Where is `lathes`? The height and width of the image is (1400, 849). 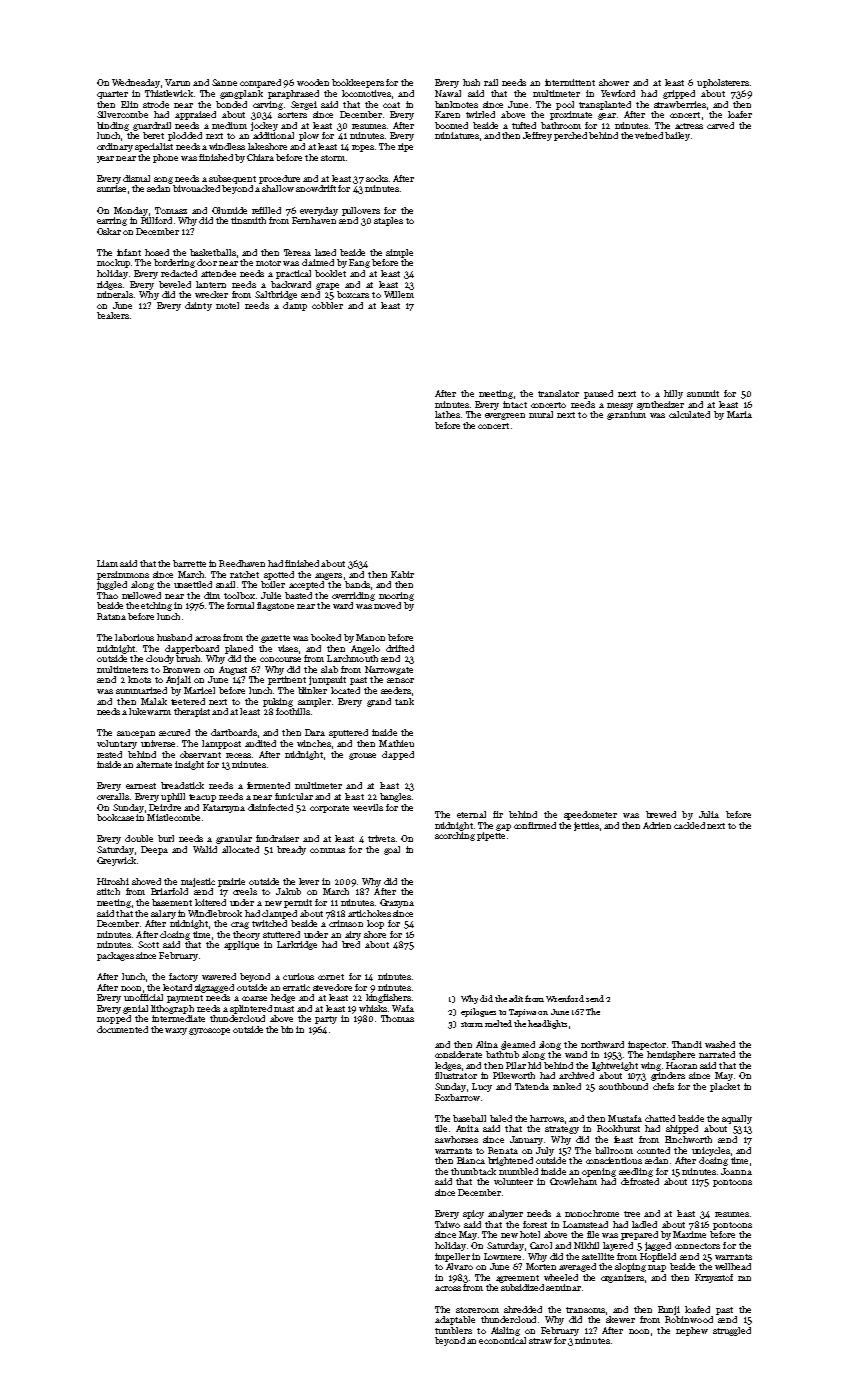 lathes is located at coordinates (447, 414).
